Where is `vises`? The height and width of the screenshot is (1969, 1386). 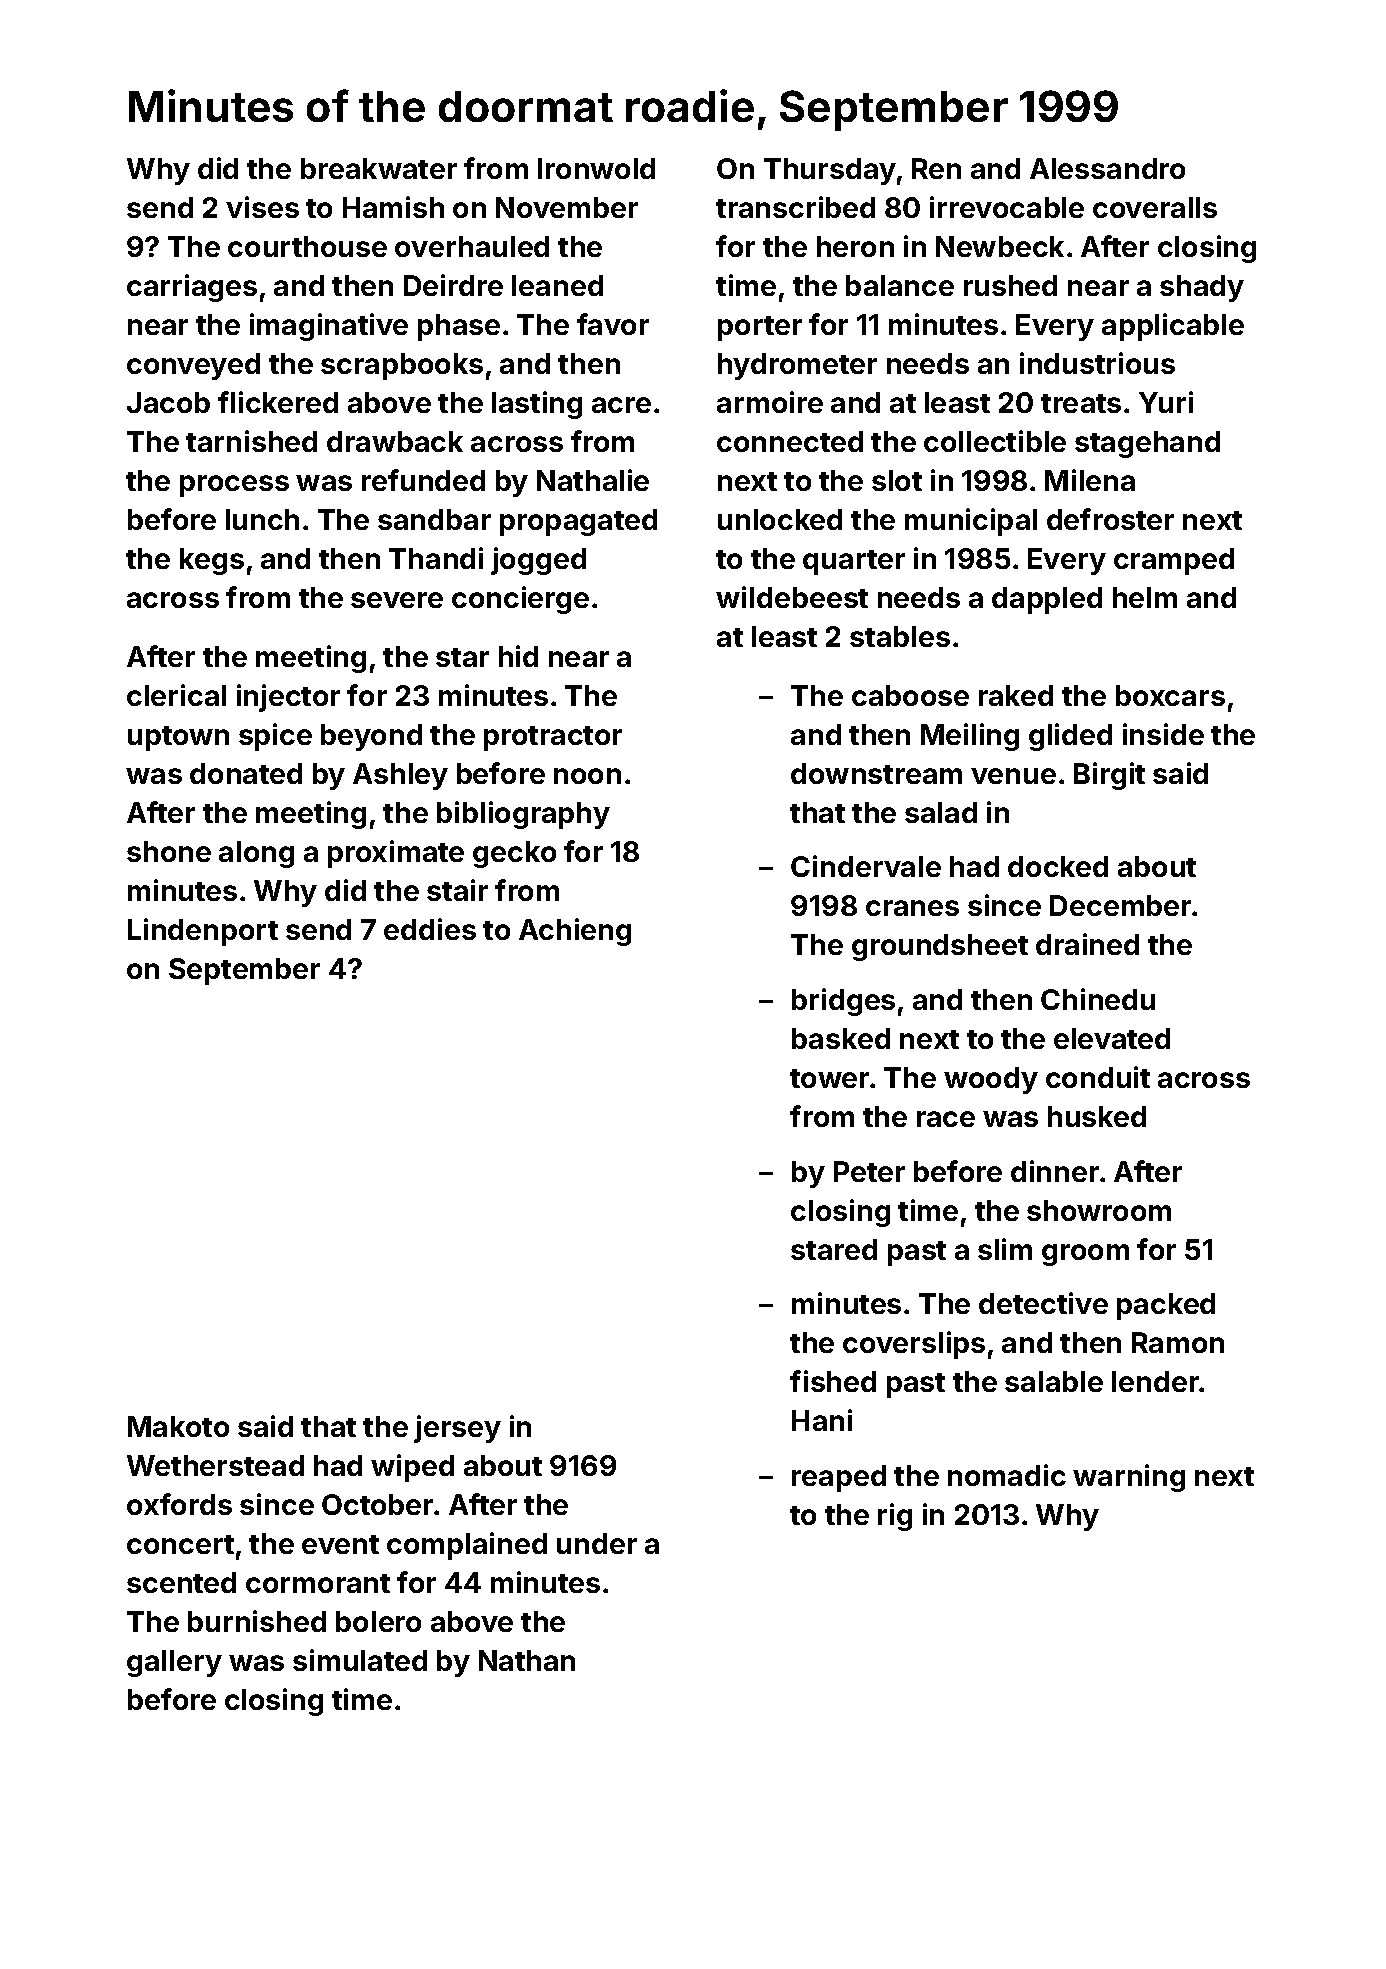
vises is located at coordinates (262, 207).
